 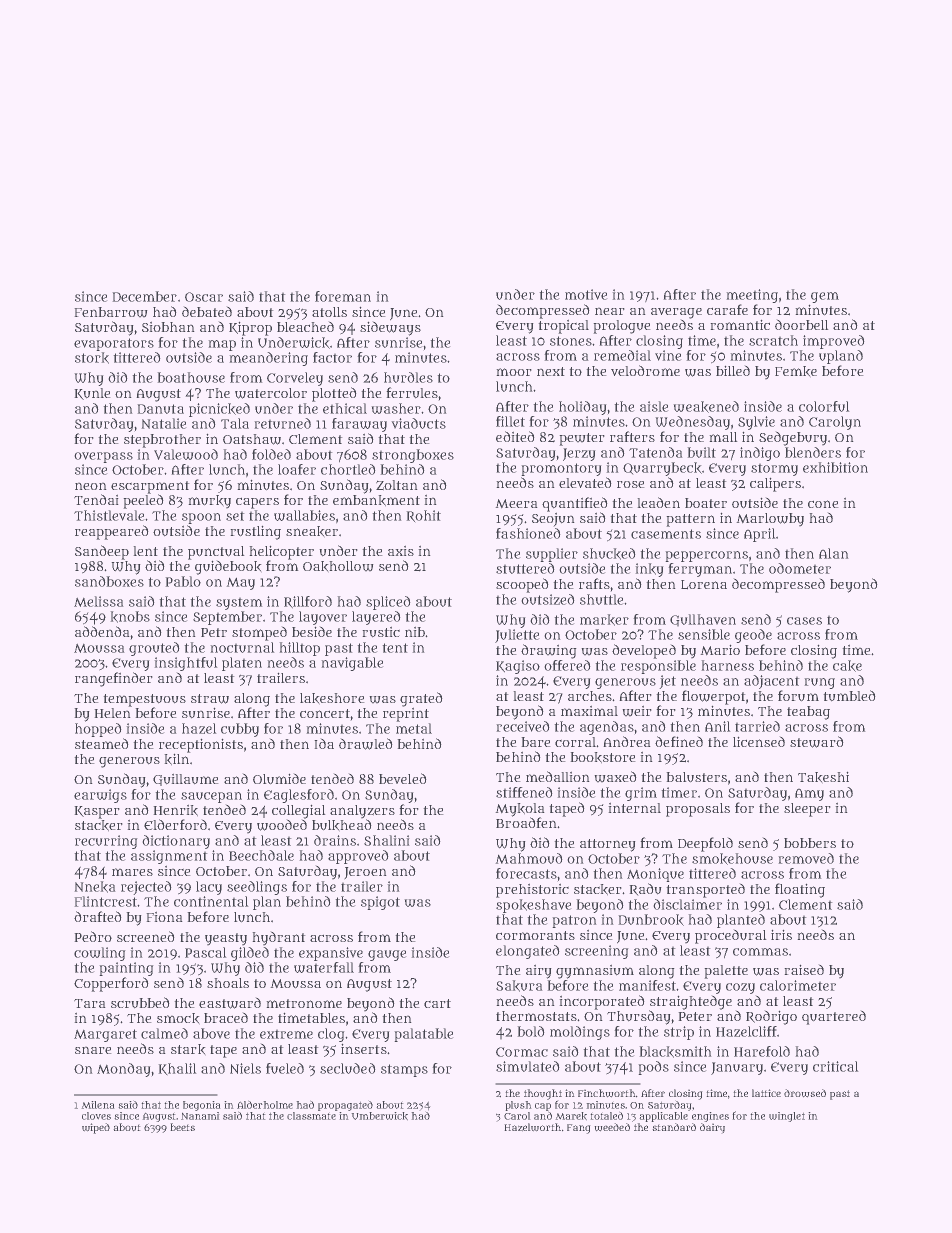 What do you see at coordinates (96, 1116) in the image?
I see `cloves` at bounding box center [96, 1116].
